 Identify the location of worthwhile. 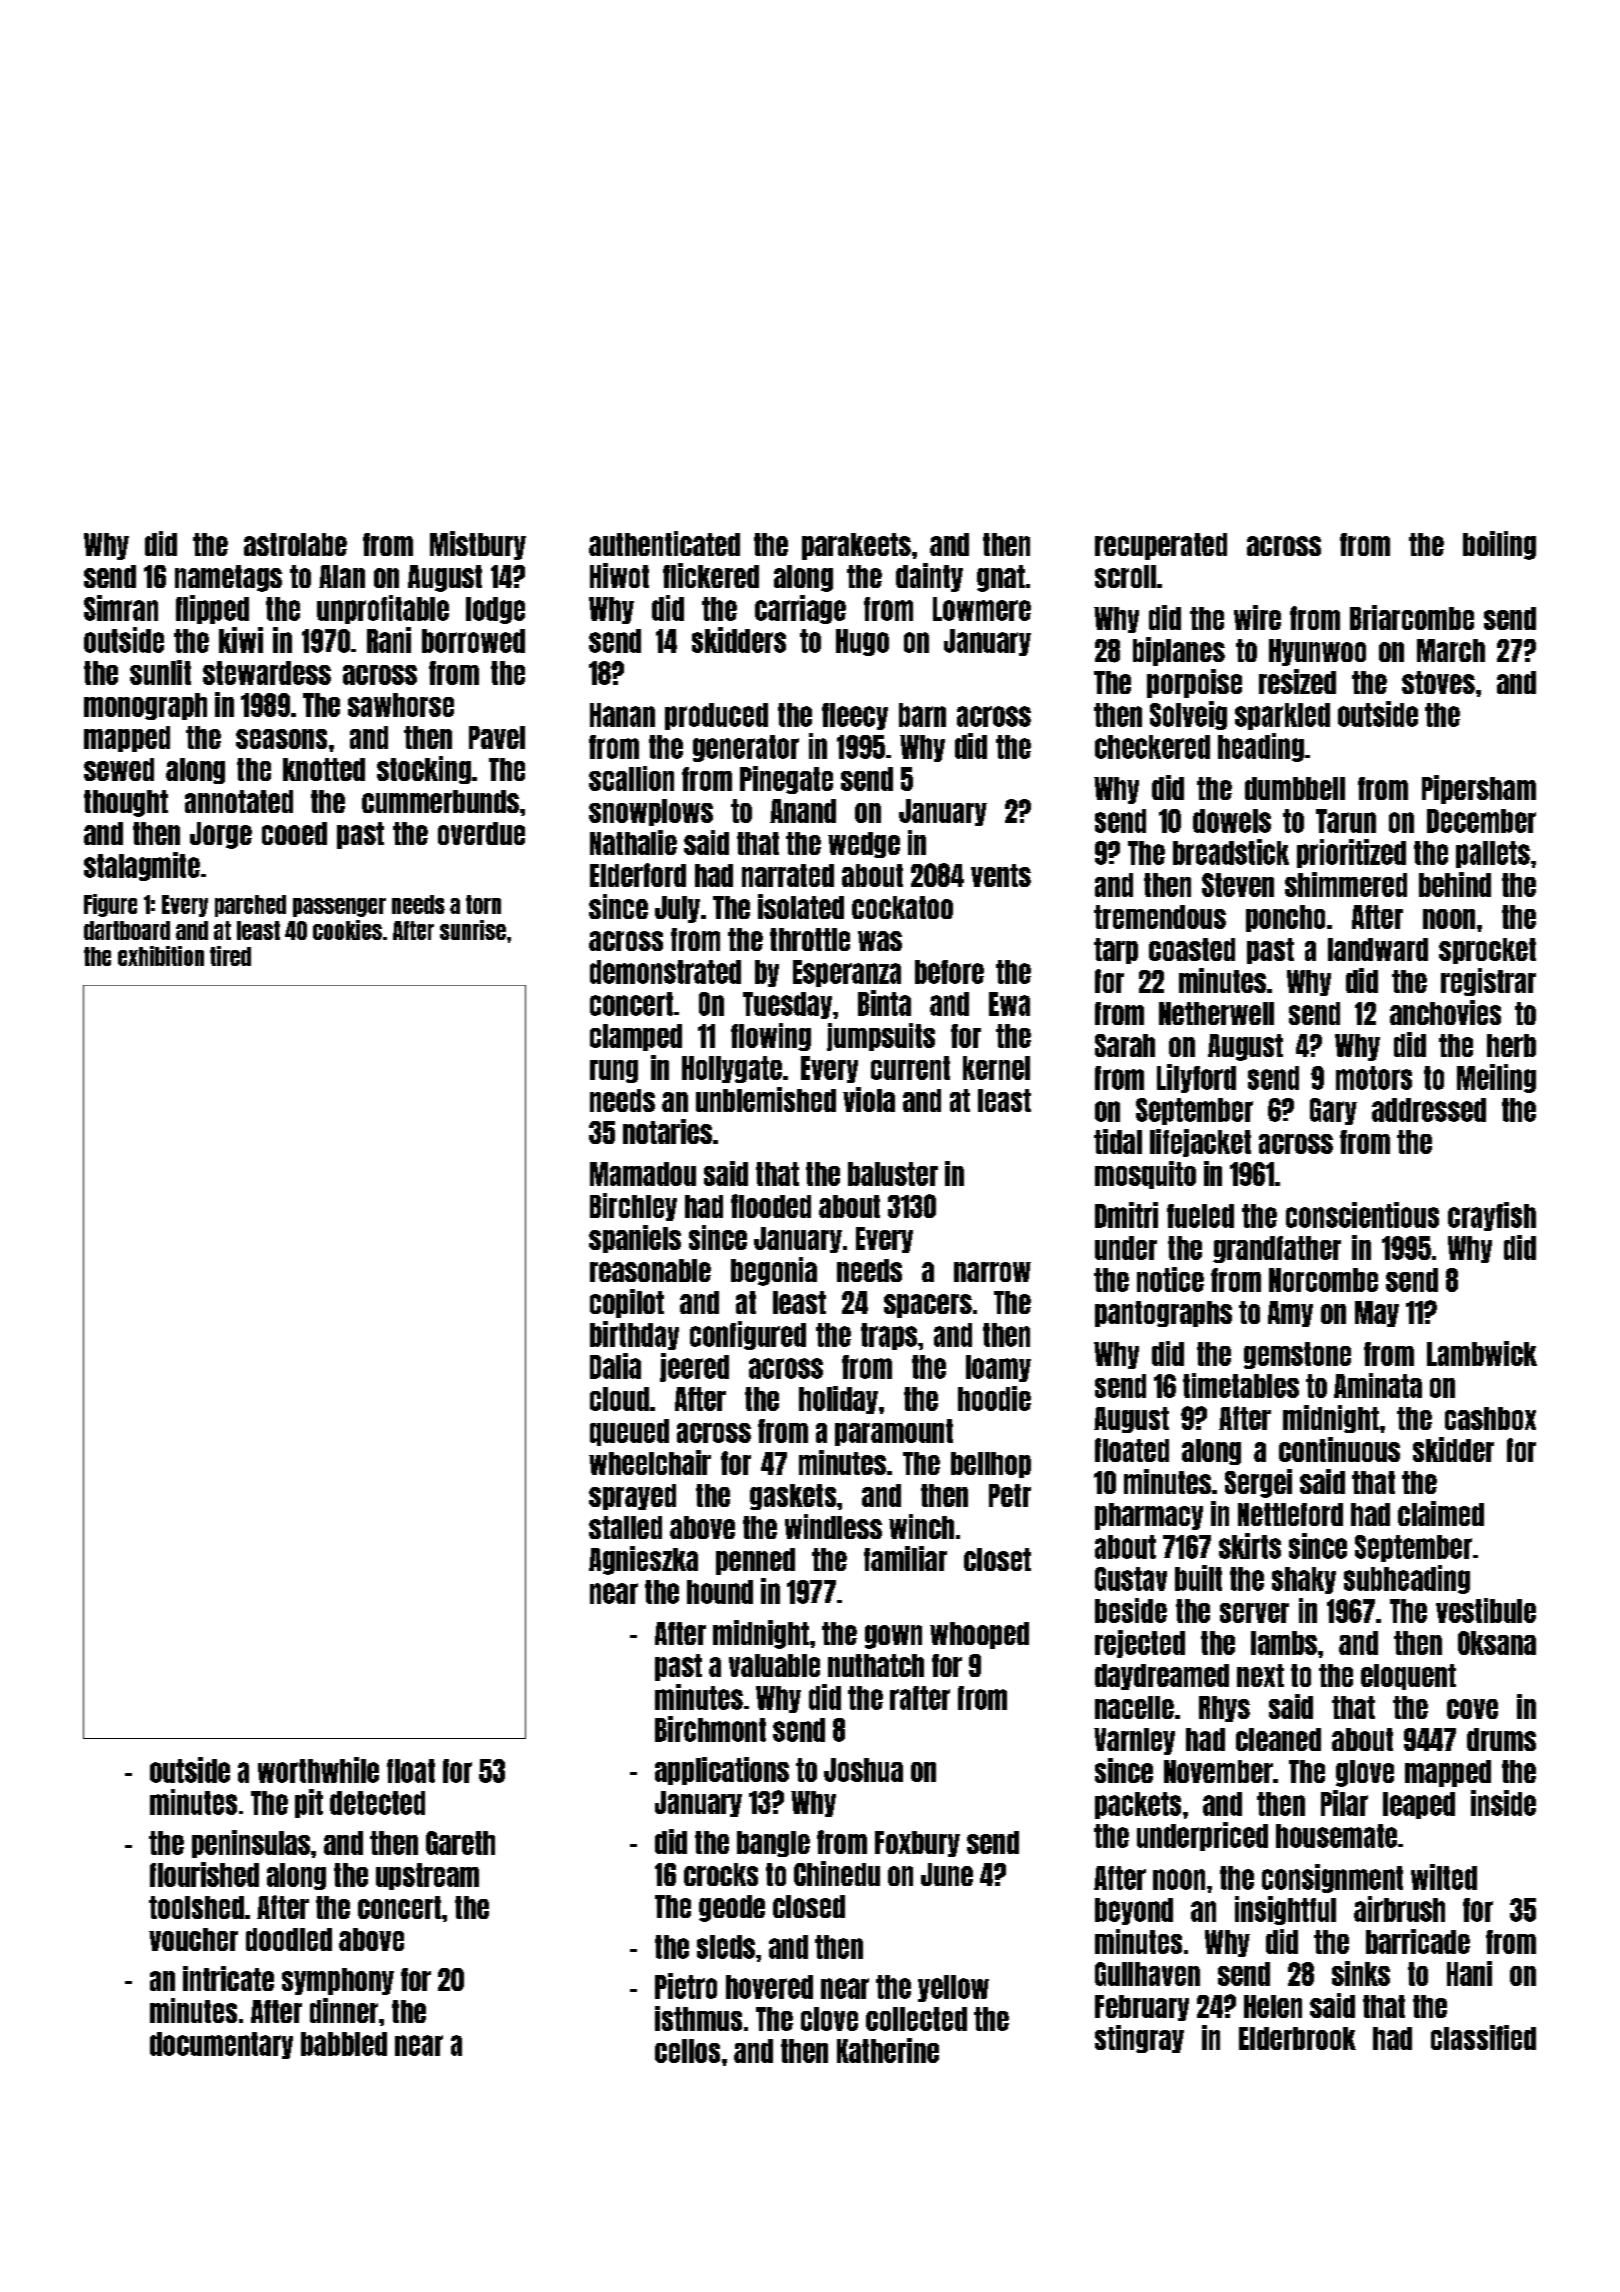
(318, 1770).
